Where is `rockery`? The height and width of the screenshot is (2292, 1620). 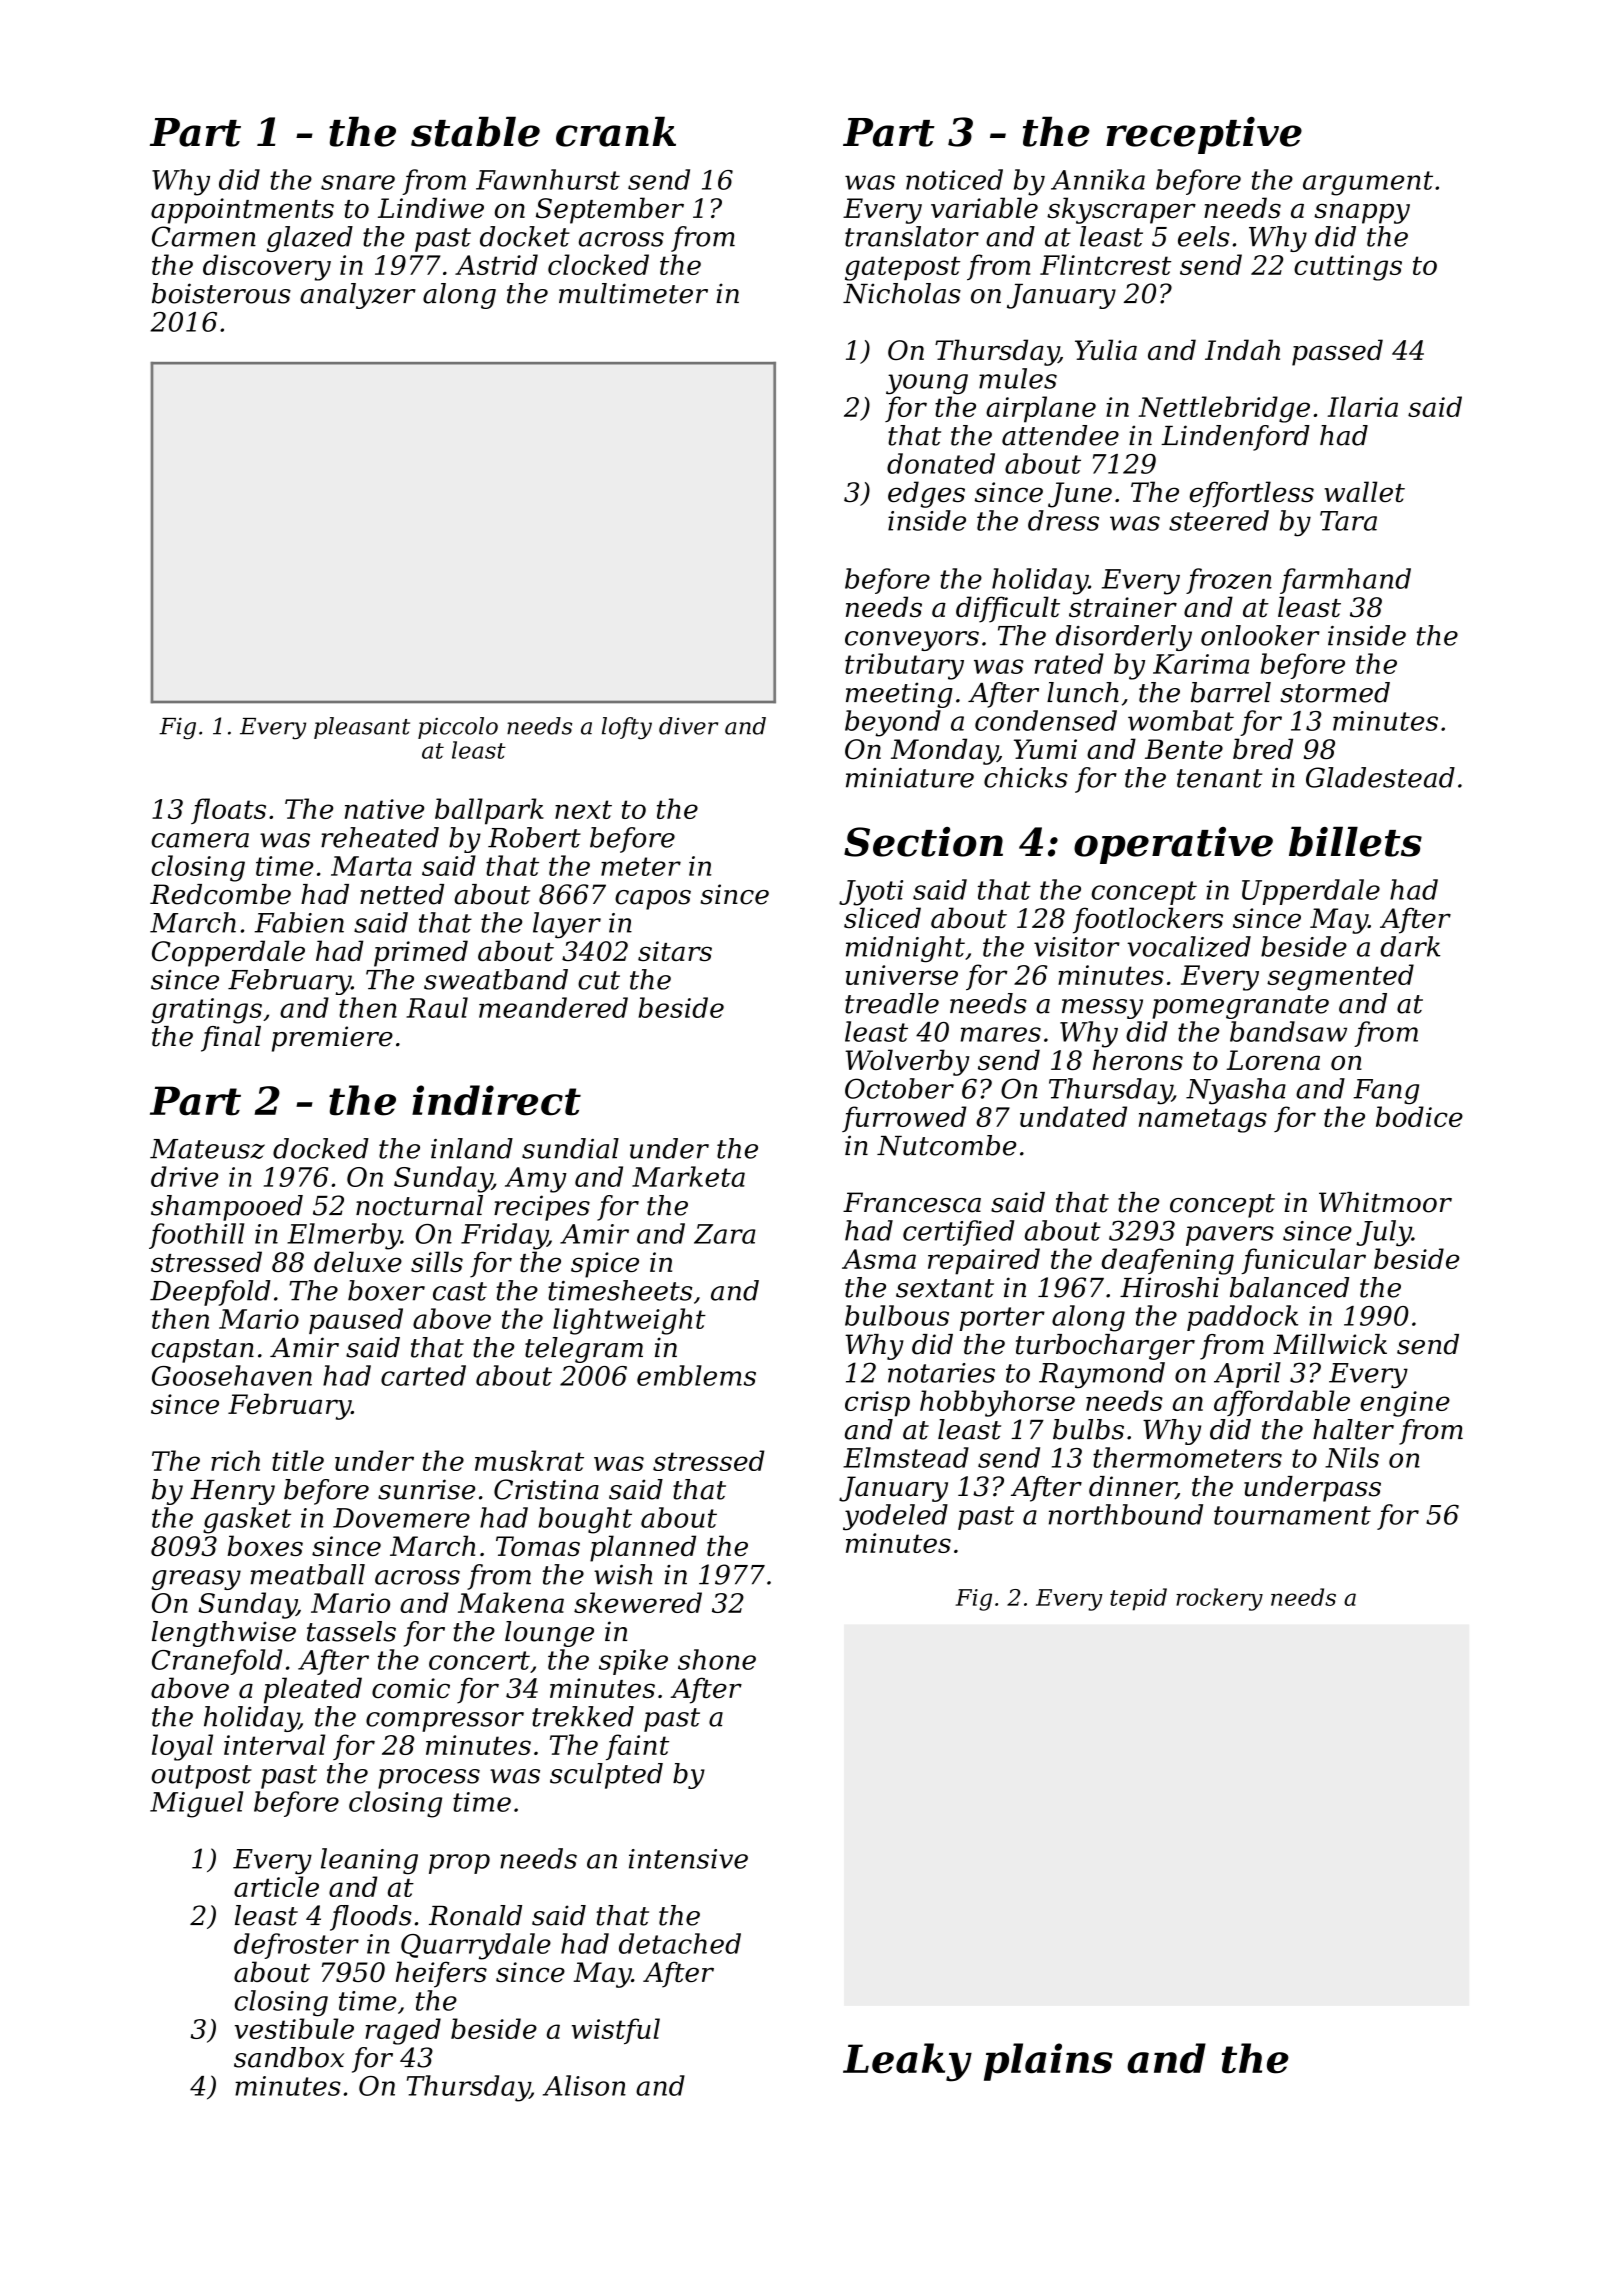
rockery is located at coordinates (1219, 1599).
